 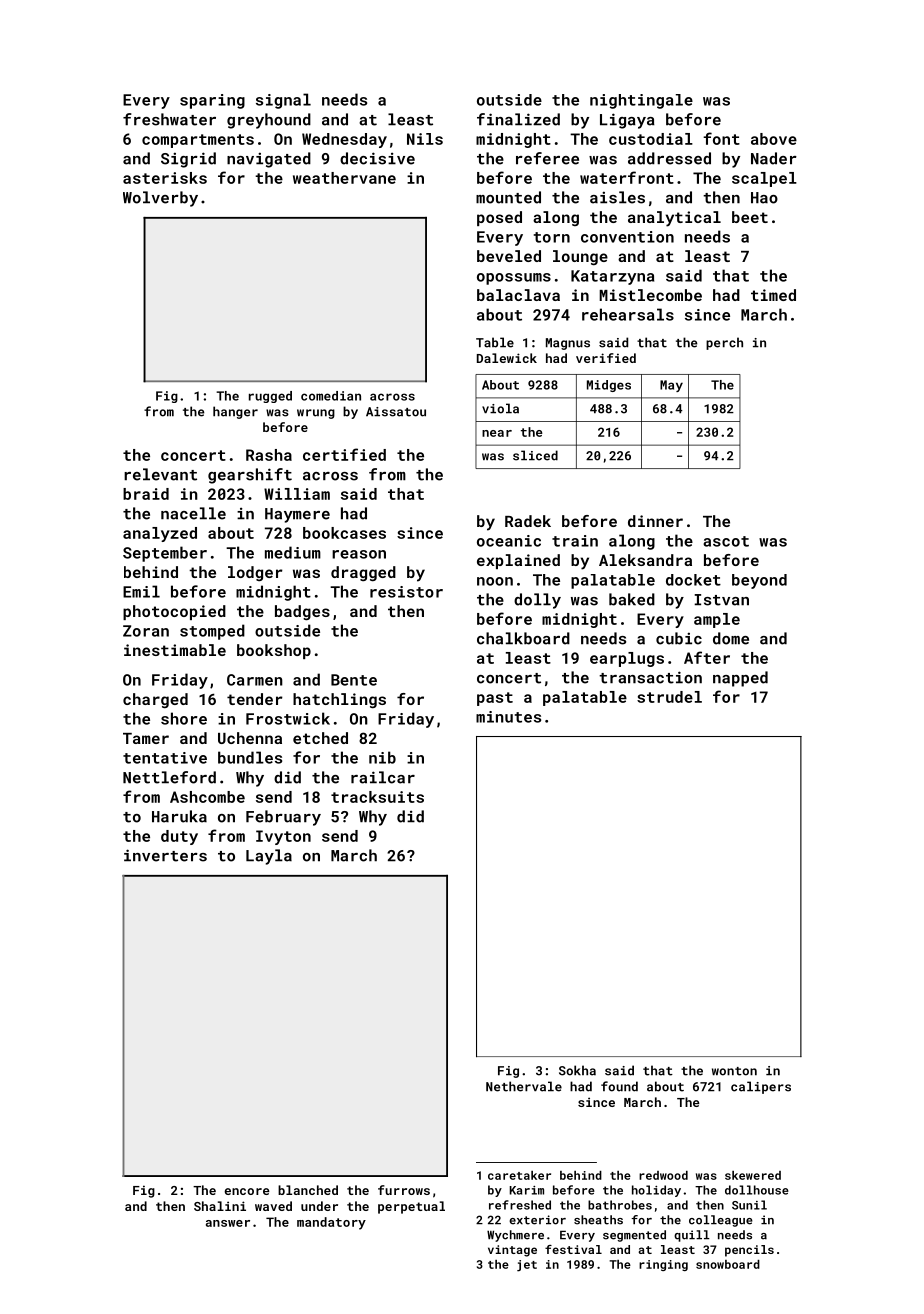 What do you see at coordinates (283, 101) in the image?
I see `signal` at bounding box center [283, 101].
